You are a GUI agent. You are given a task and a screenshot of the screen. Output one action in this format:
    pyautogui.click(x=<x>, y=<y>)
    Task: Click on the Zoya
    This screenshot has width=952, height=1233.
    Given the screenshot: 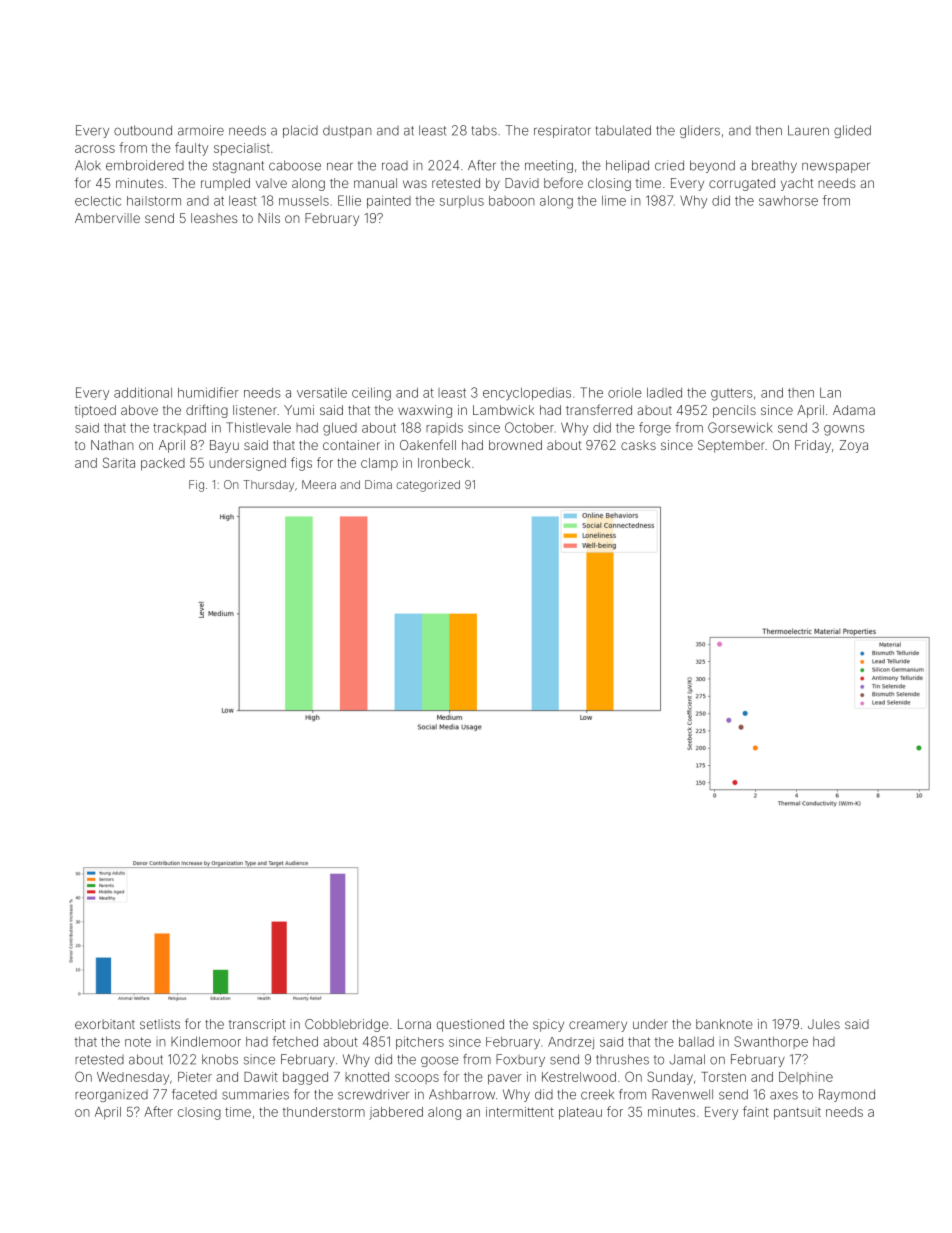 What is the action you would take?
    pyautogui.click(x=854, y=446)
